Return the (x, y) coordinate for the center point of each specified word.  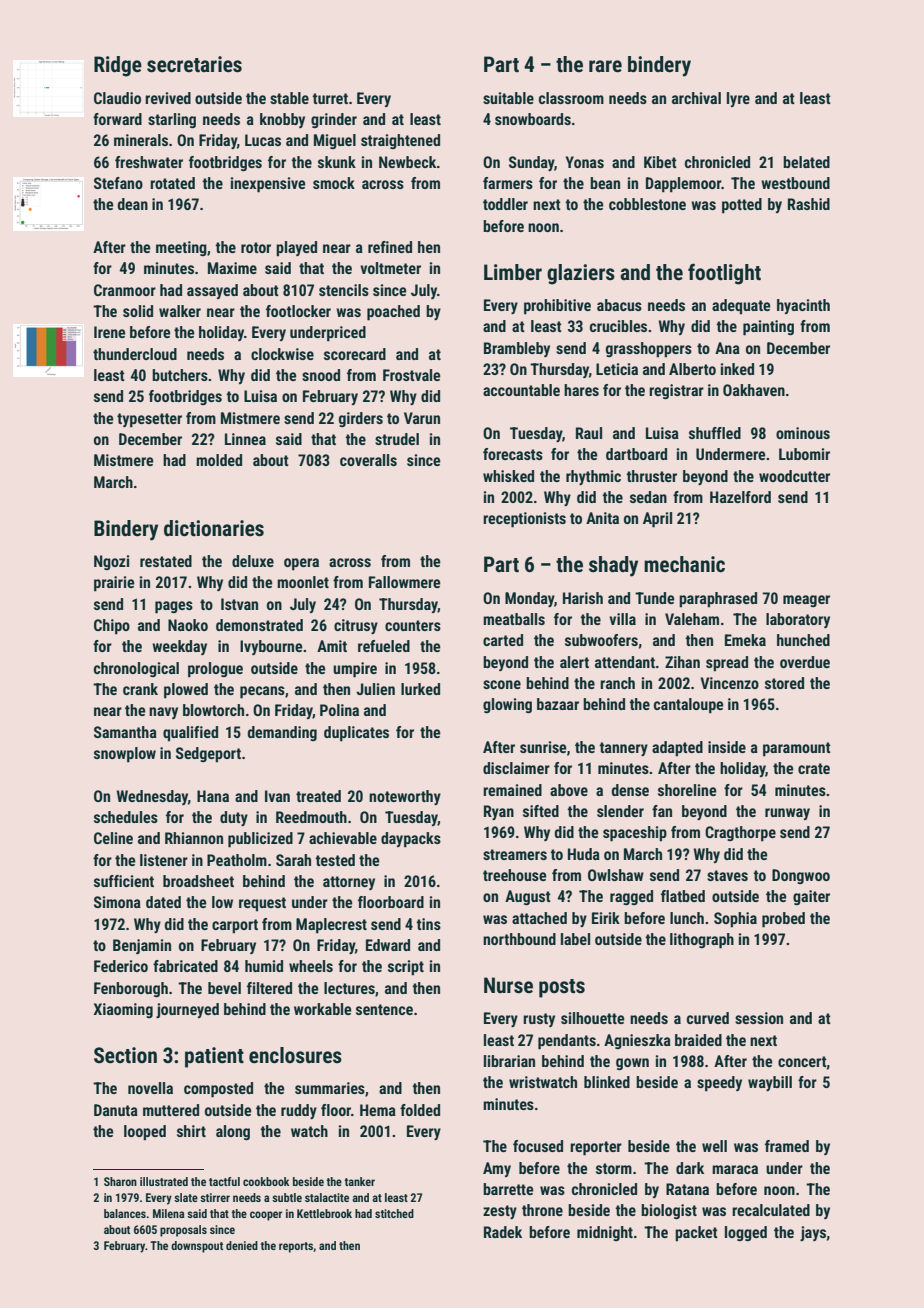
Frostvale (412, 375)
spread (727, 664)
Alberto (692, 369)
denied (242, 1245)
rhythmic (593, 477)
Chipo (112, 627)
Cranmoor (125, 290)
